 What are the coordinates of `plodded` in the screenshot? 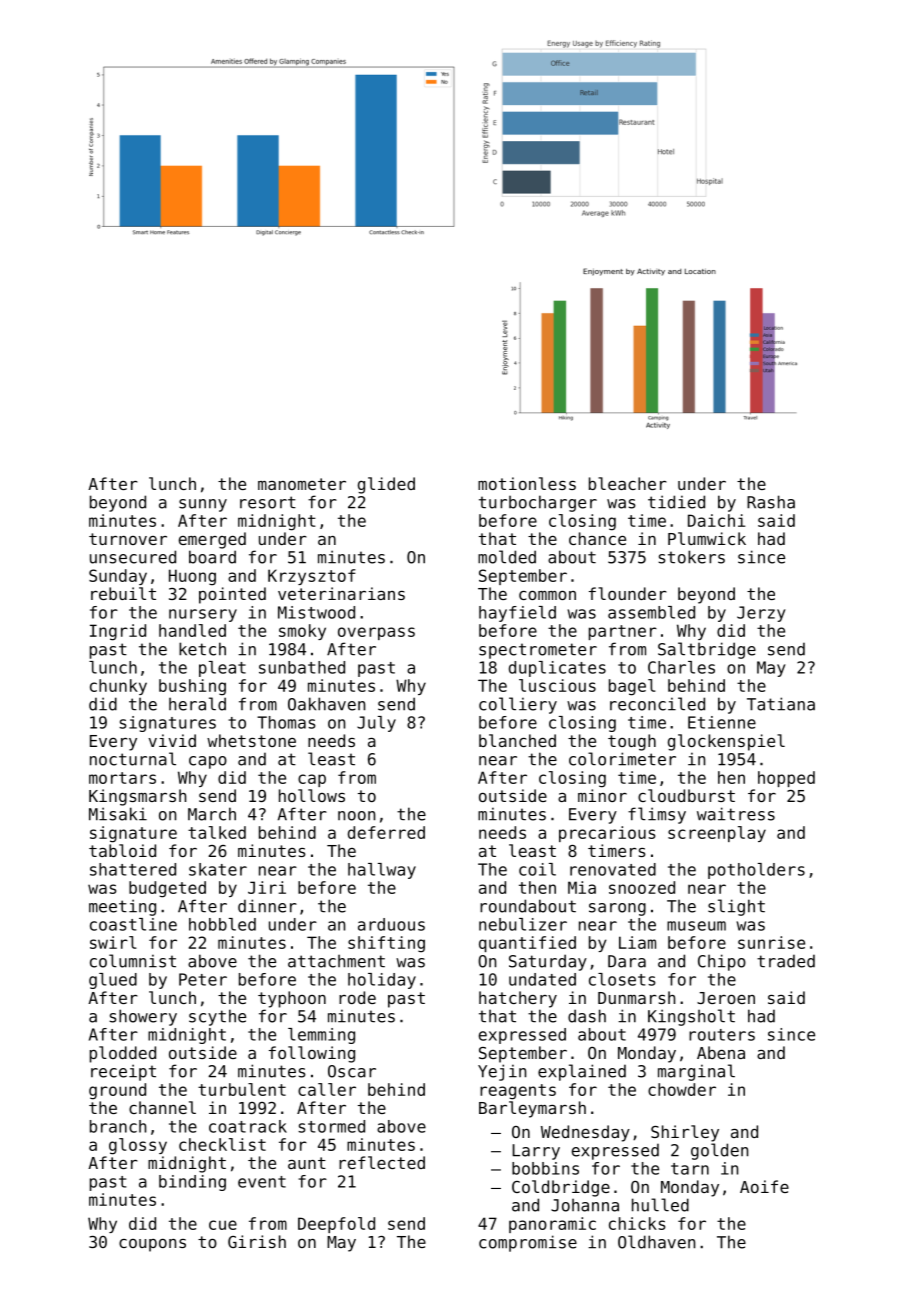 It's located at (123, 1054).
